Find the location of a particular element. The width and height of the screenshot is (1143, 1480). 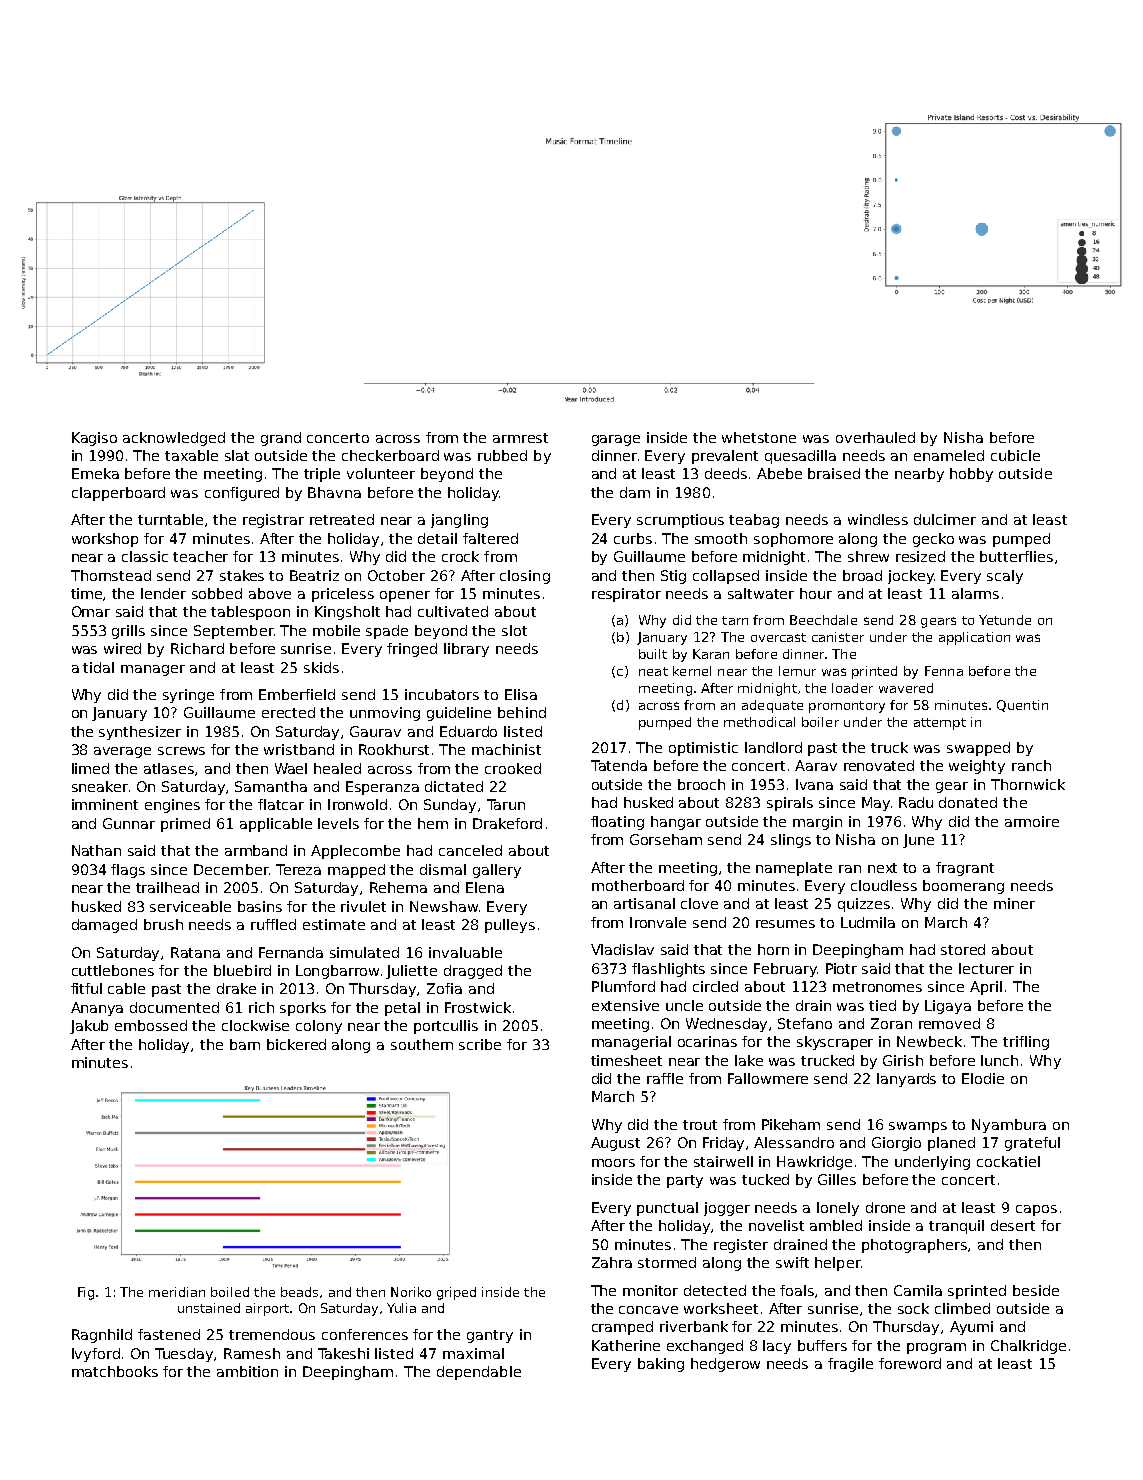

stored is located at coordinates (963, 949).
